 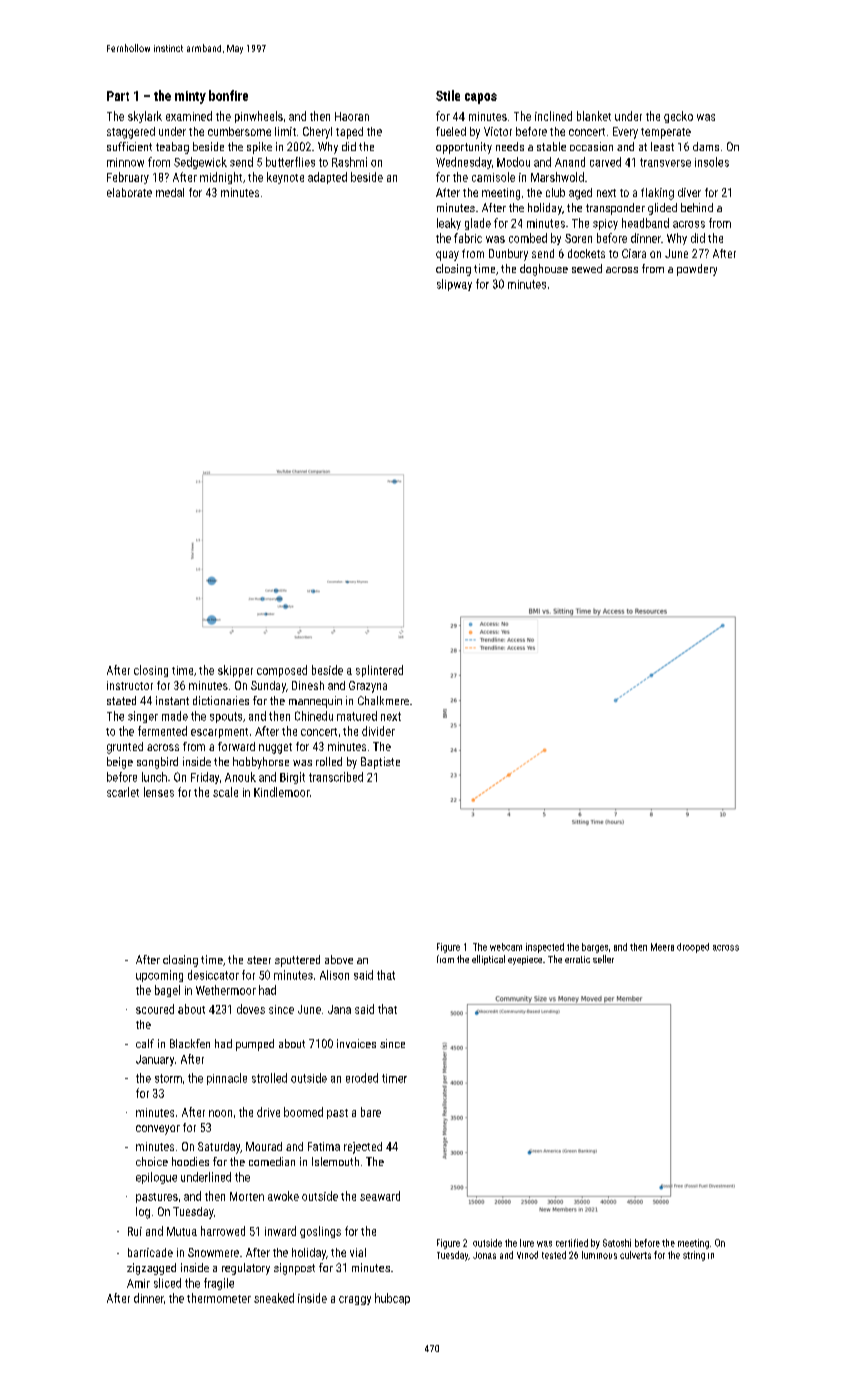 I want to click on transverse, so click(x=665, y=162).
